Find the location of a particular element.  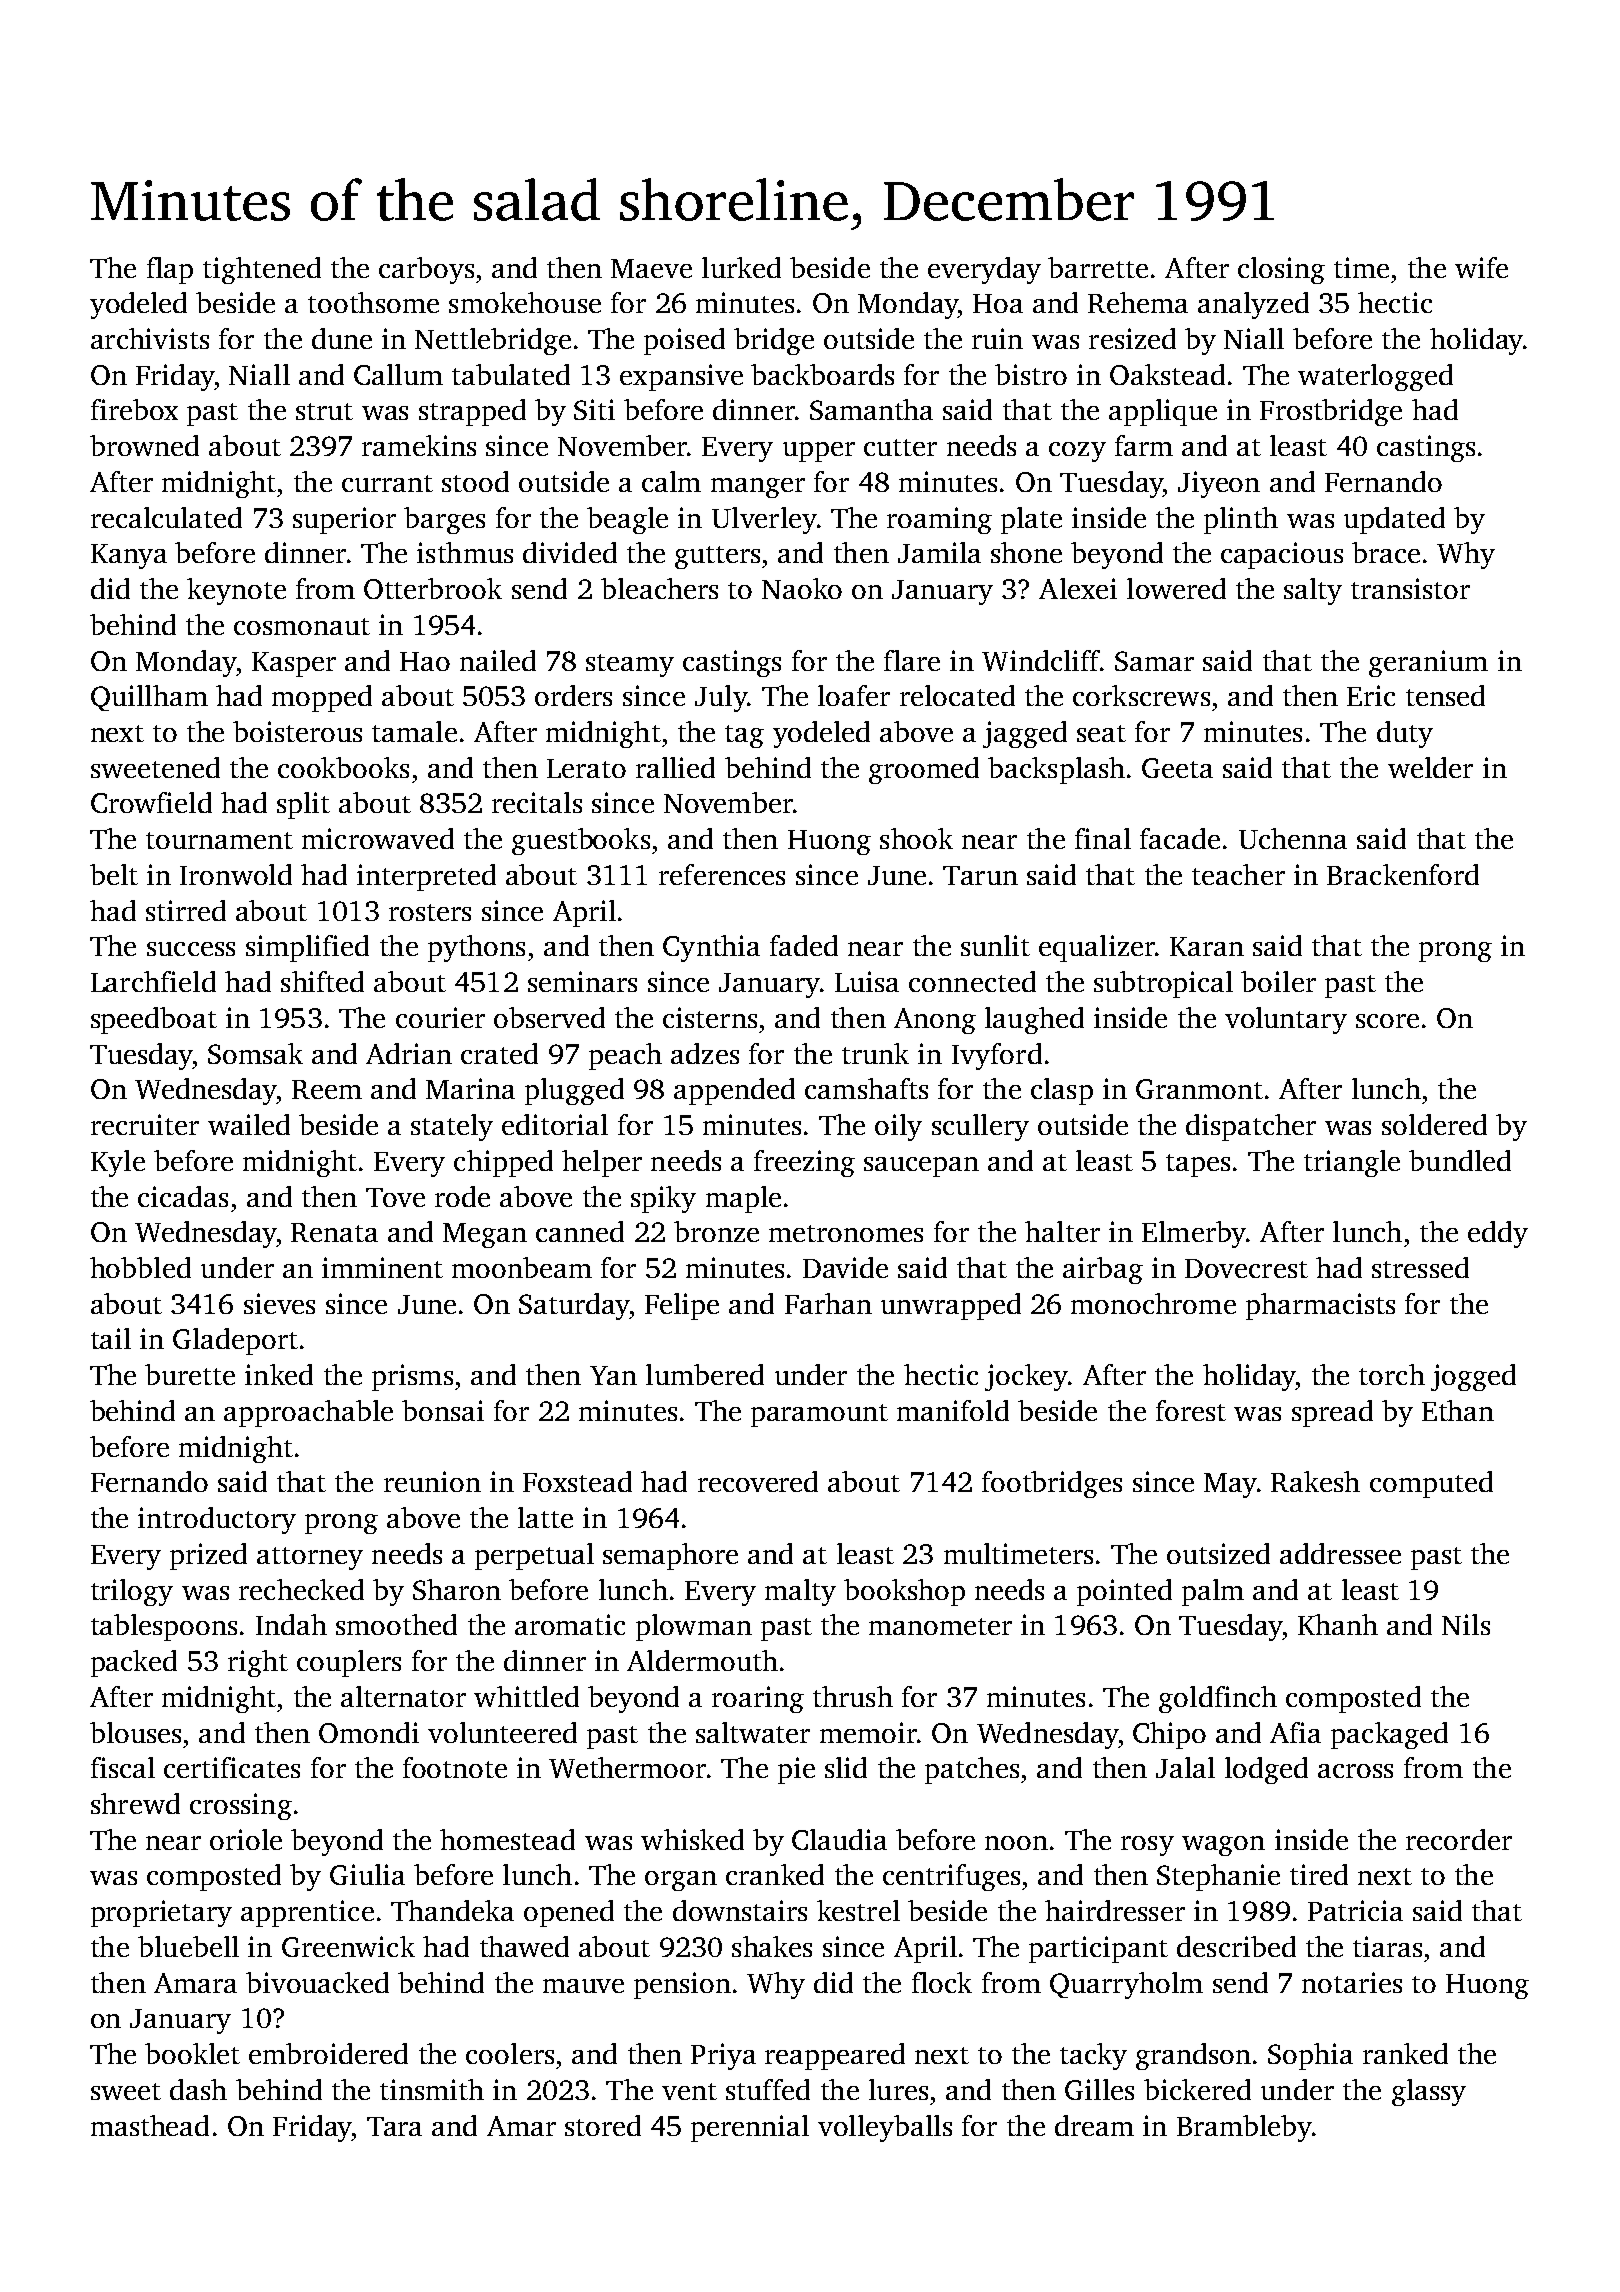

rallied is located at coordinates (675, 767).
